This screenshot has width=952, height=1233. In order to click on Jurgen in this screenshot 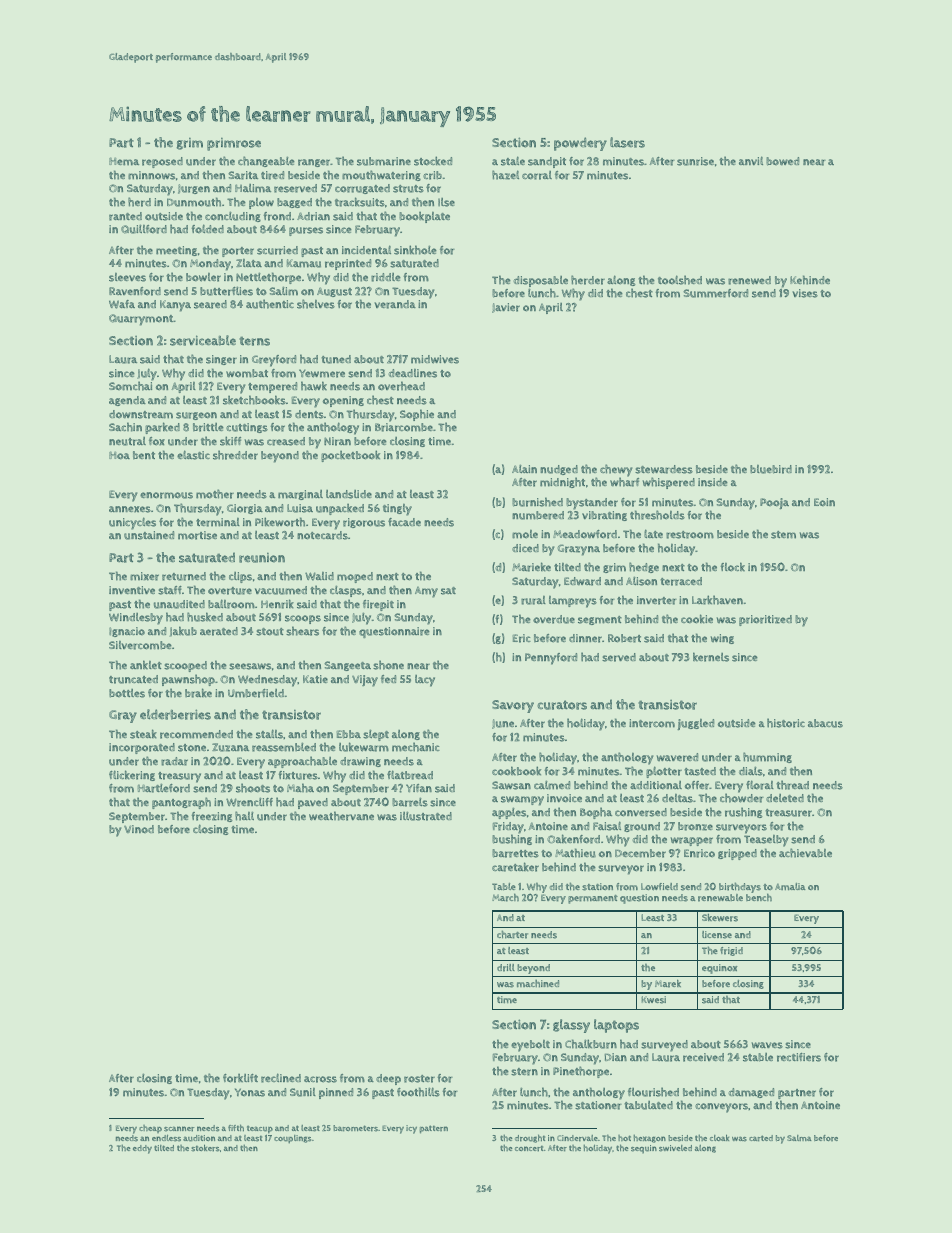, I will do `click(194, 189)`.
